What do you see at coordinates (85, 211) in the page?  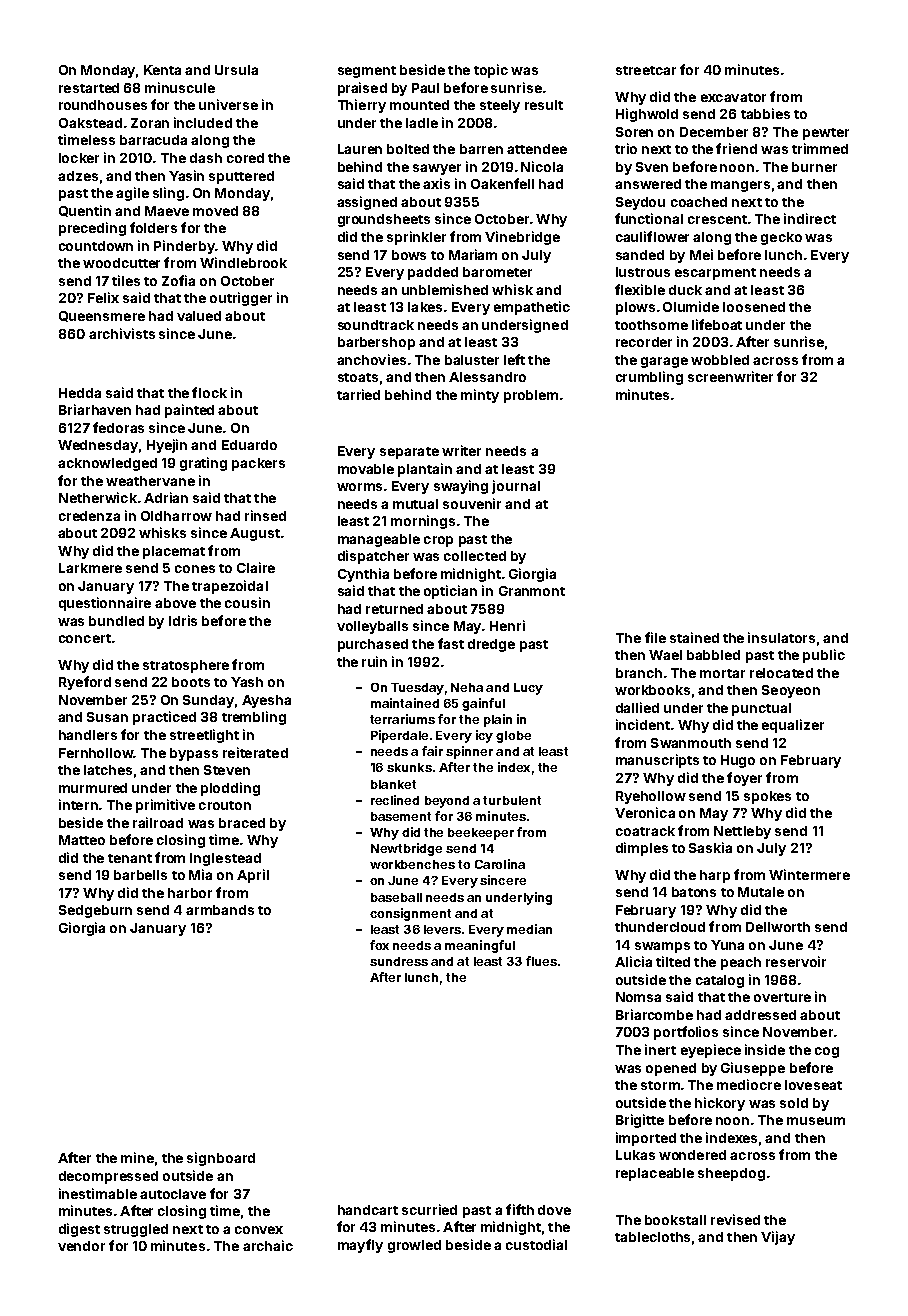 I see `Quentin` at bounding box center [85, 211].
